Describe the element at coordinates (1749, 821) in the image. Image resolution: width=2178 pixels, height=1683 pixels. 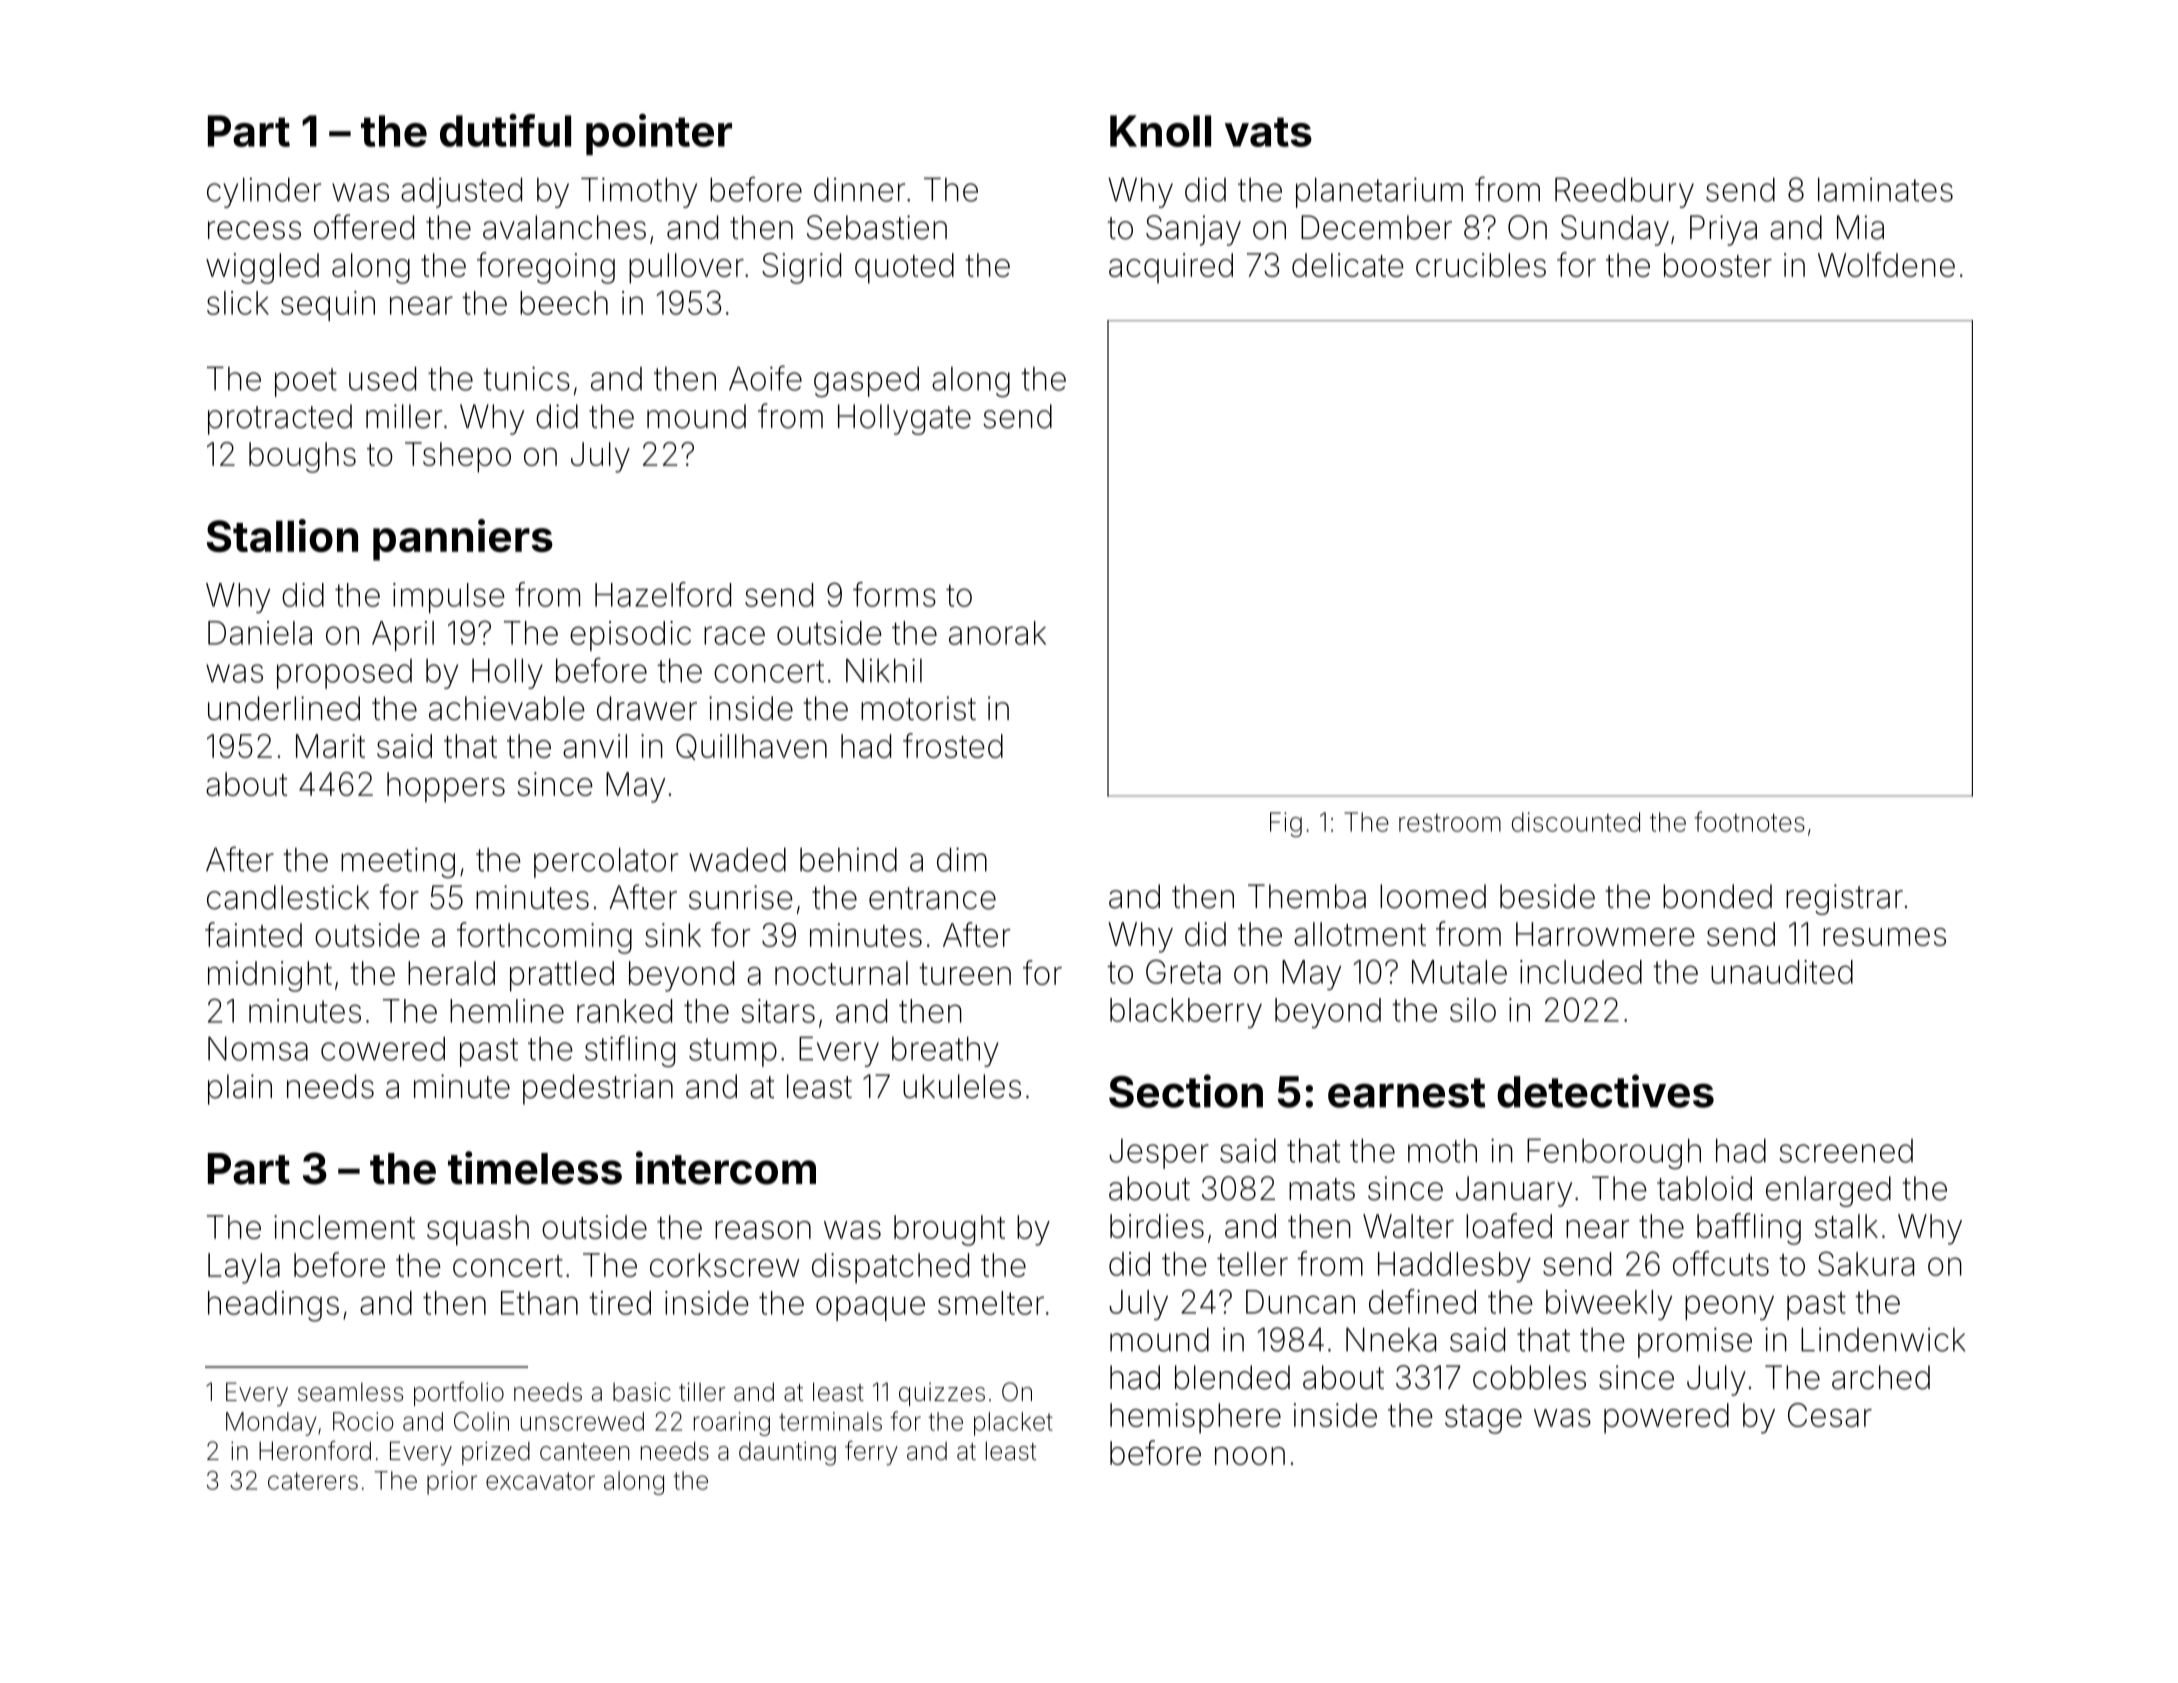
I see `footnotes` at that location.
